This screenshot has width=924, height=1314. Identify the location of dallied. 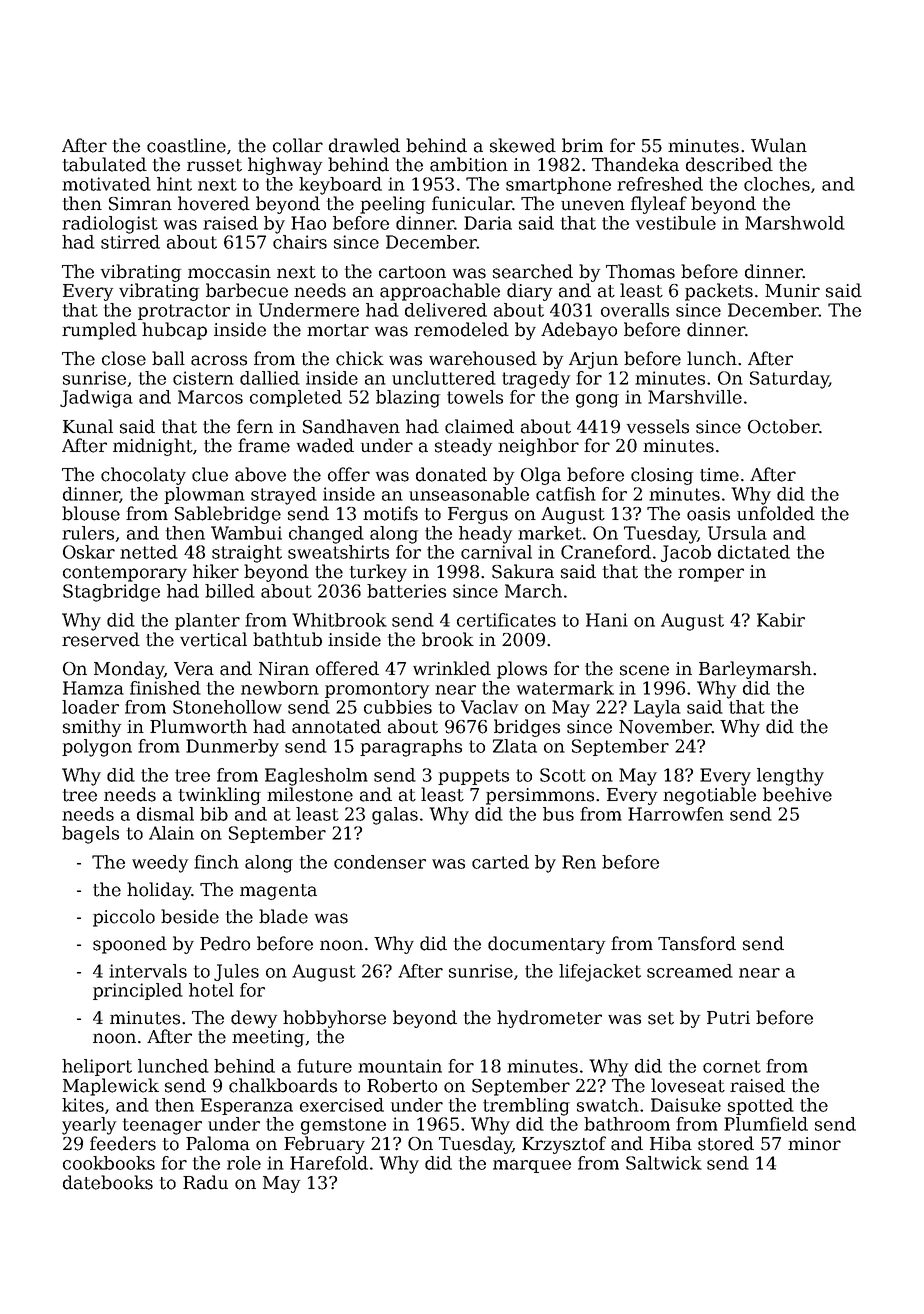
(270, 378).
